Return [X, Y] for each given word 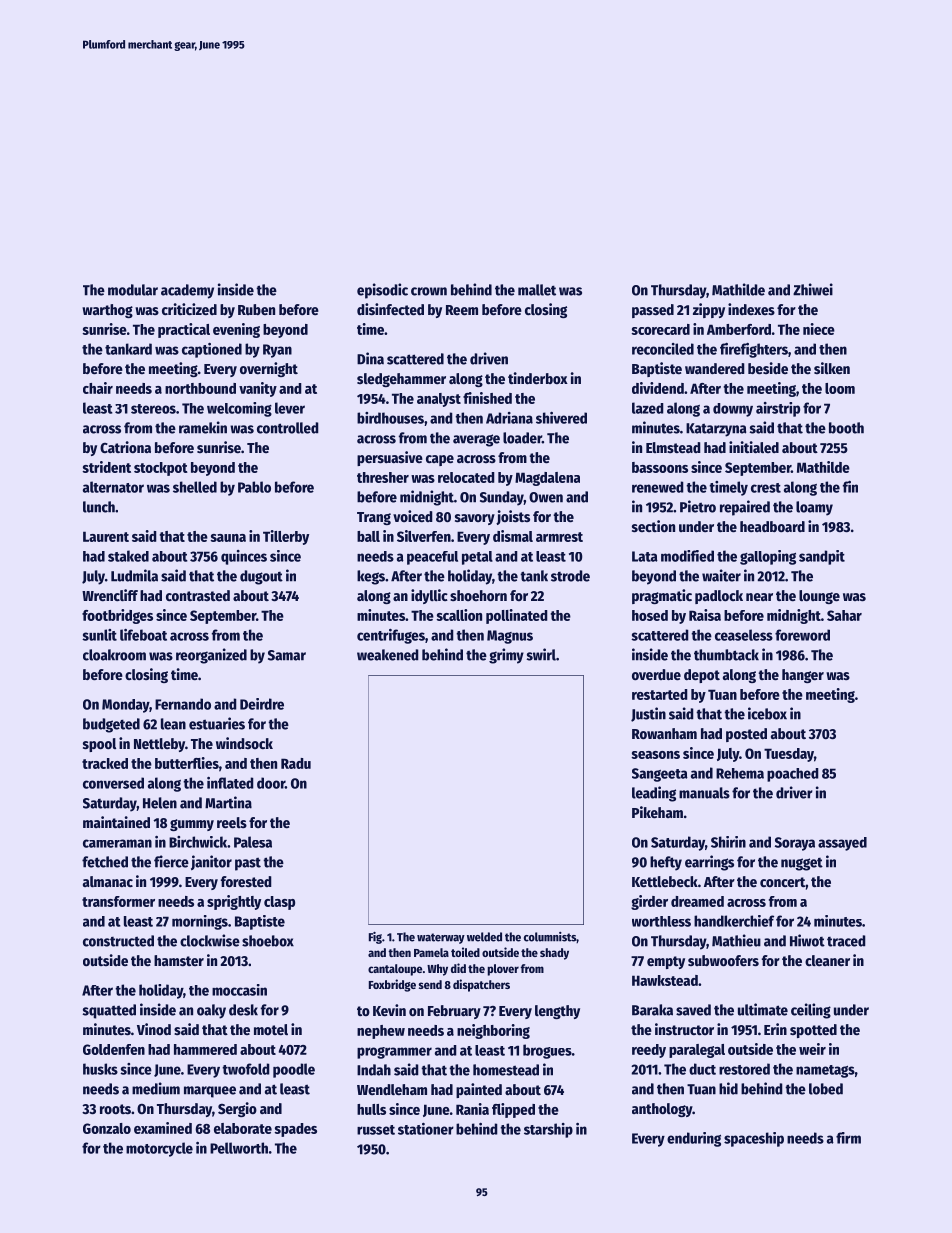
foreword [802, 635]
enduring [694, 1139]
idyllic [429, 596]
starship [548, 1130]
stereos [153, 409]
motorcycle [159, 1149]
